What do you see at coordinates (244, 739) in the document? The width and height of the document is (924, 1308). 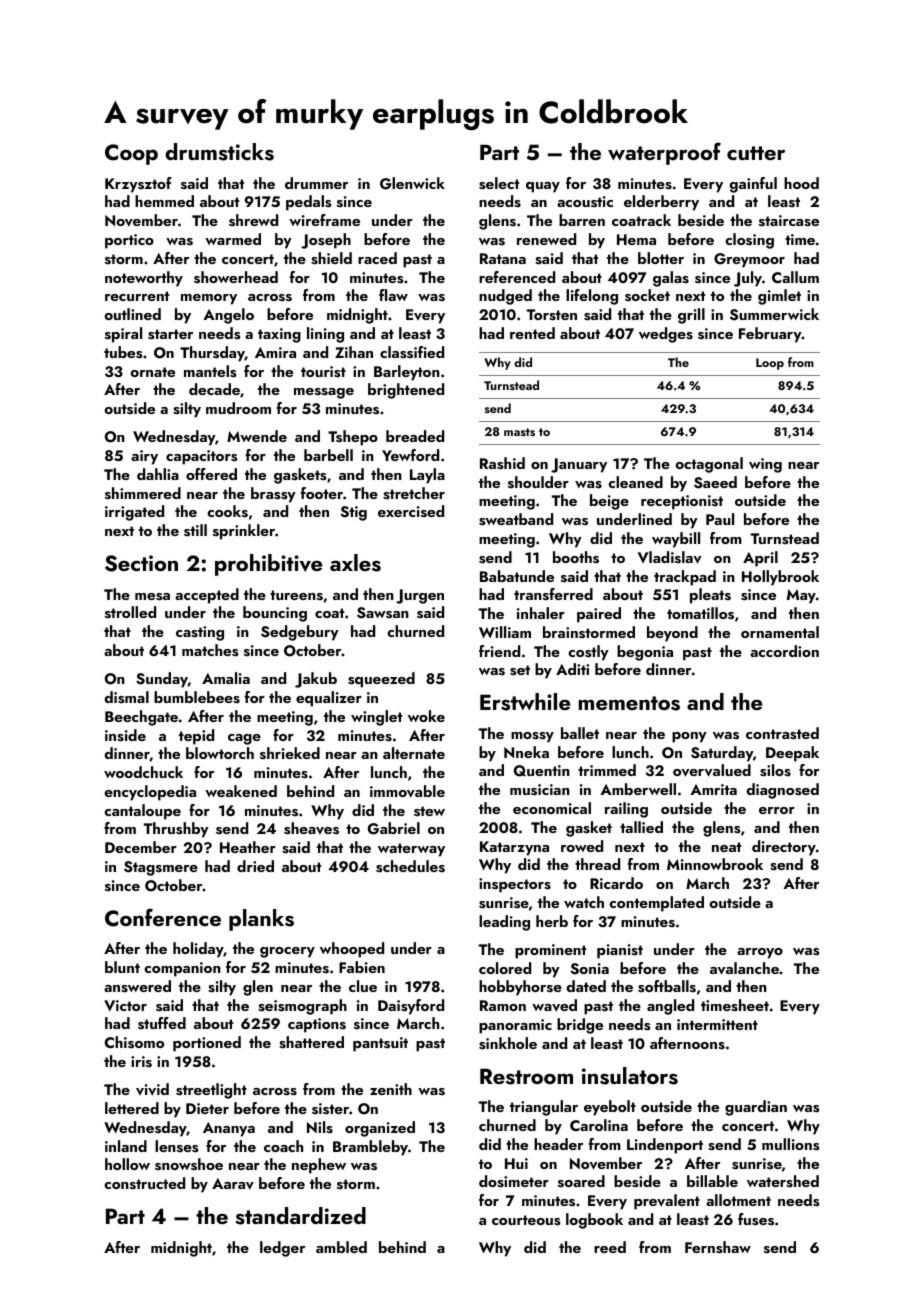 I see `cage` at bounding box center [244, 739].
